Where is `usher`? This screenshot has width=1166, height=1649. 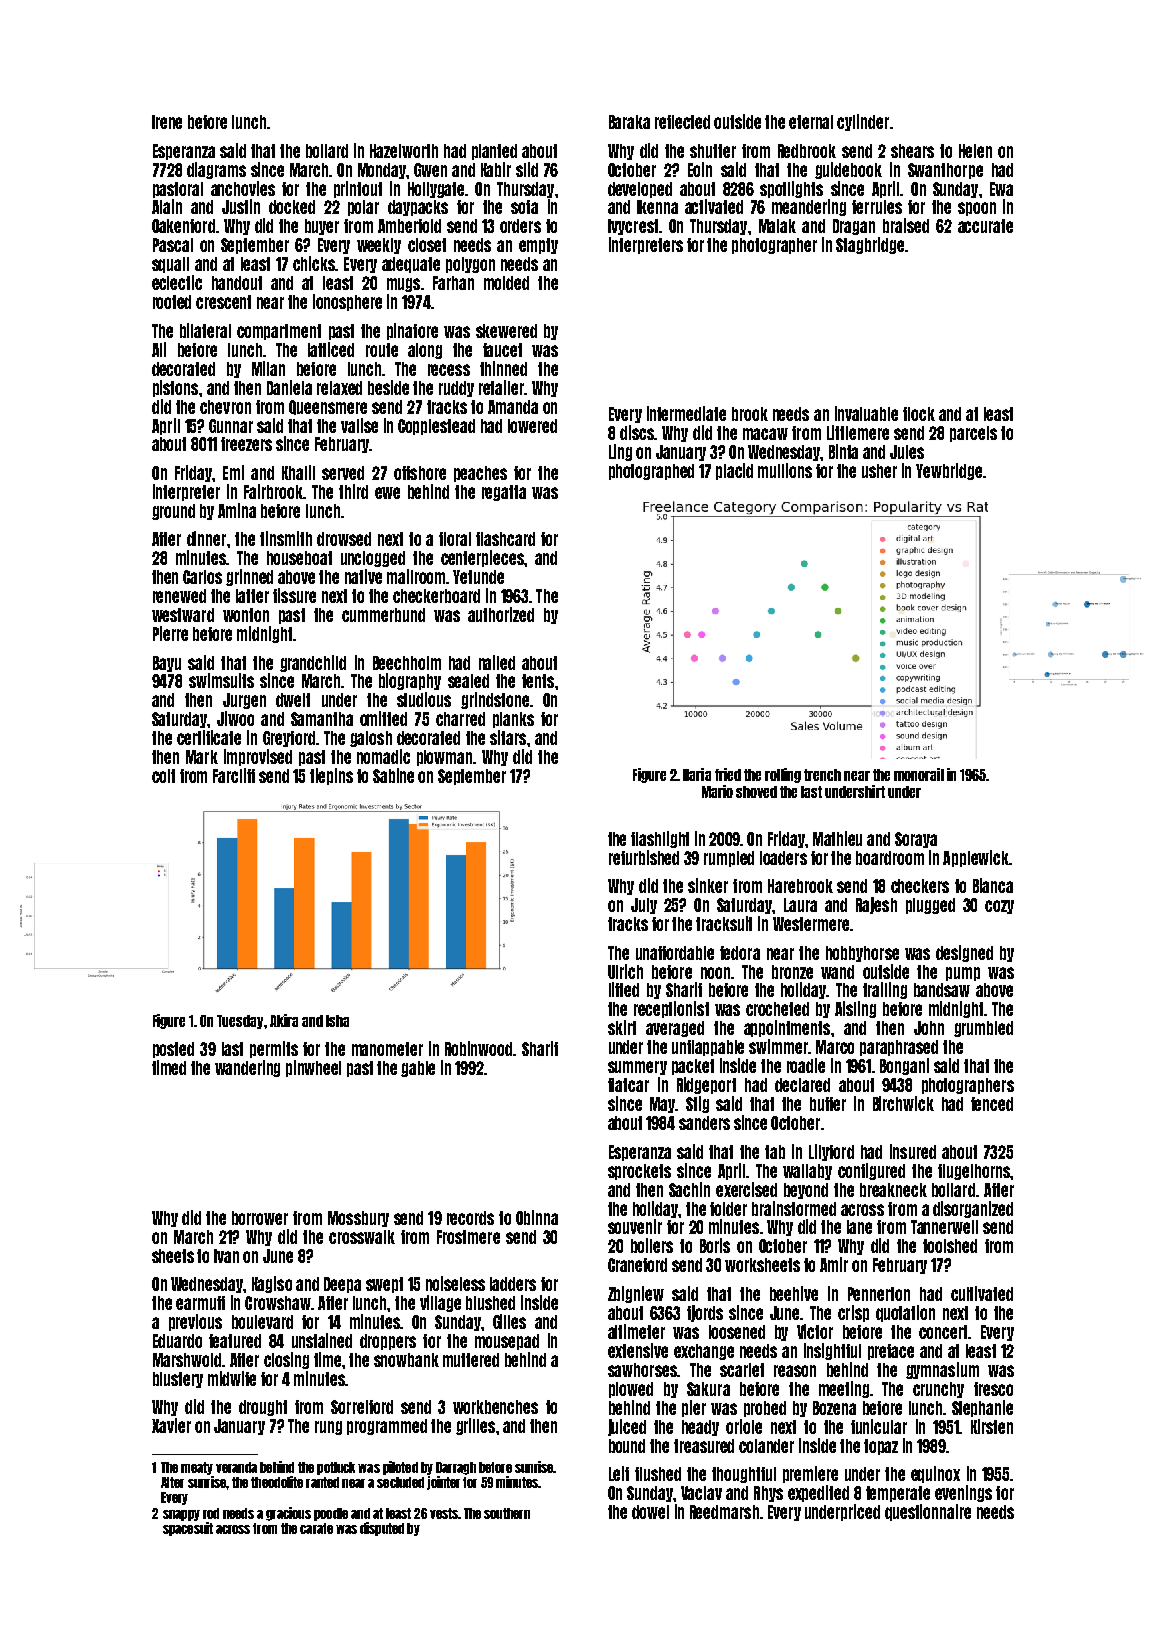
usher is located at coordinates (879, 471).
